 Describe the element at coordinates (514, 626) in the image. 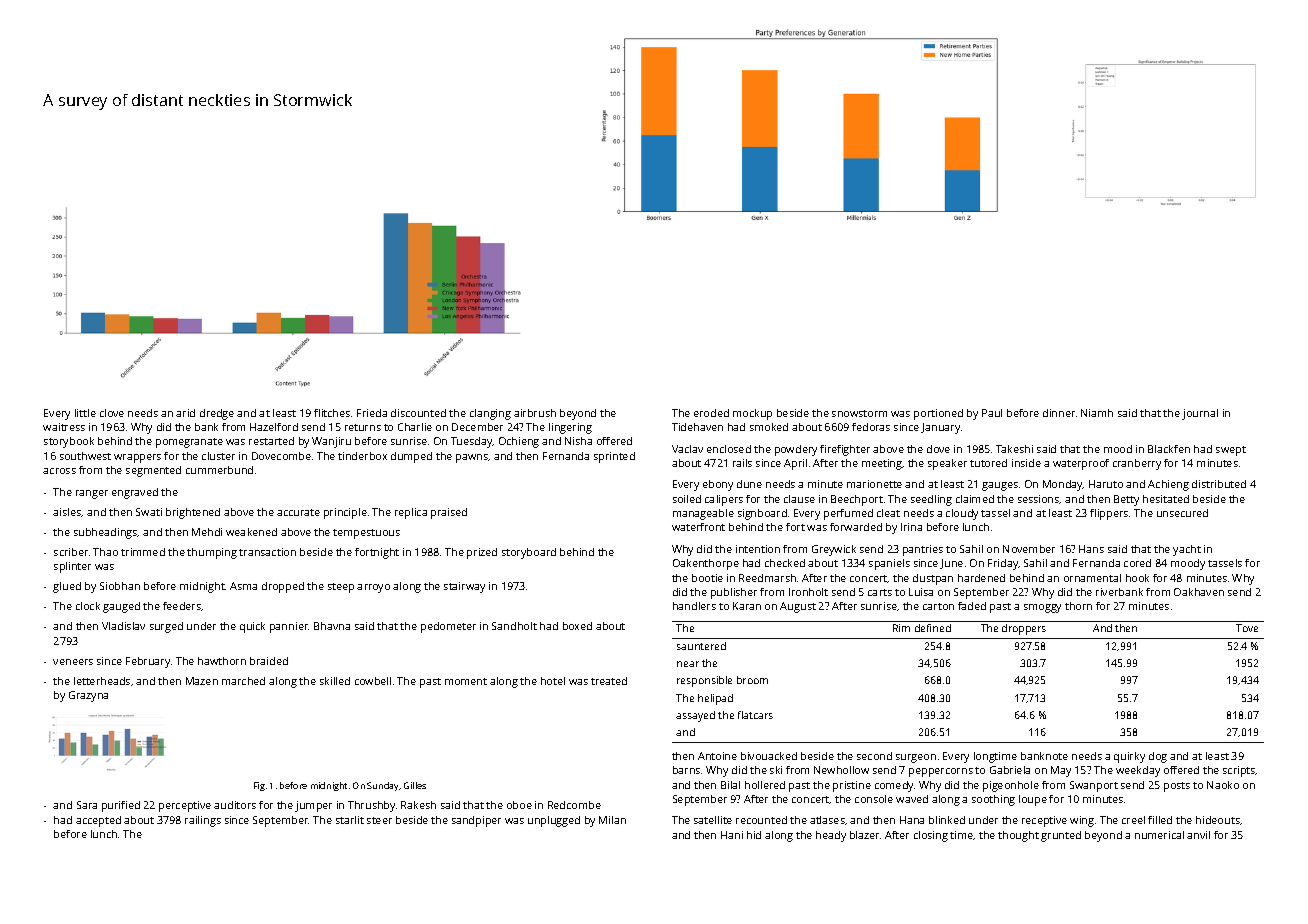

I see `Sandholt` at that location.
